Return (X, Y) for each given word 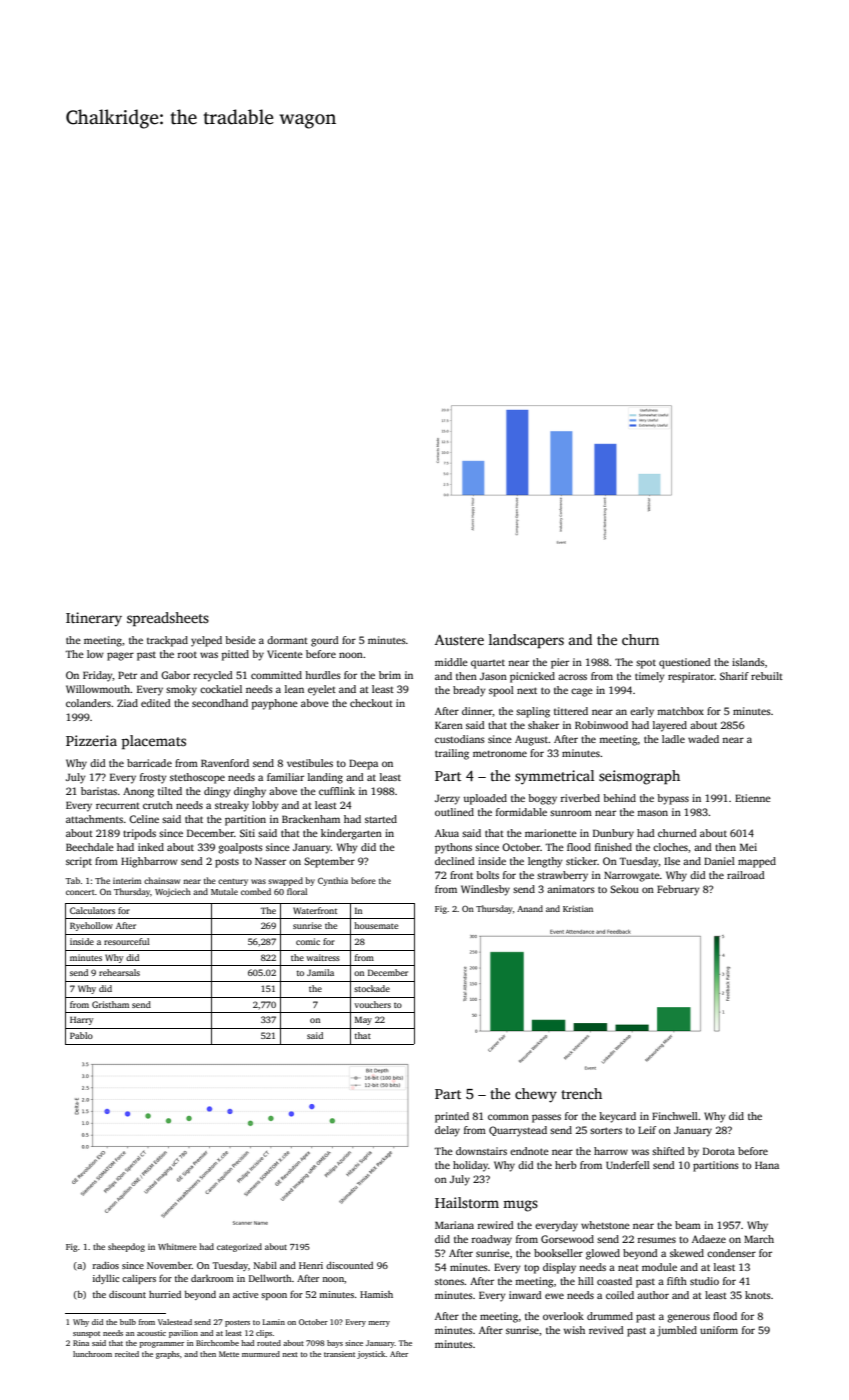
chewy (536, 1095)
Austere (459, 640)
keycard (617, 1117)
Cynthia (333, 881)
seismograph (639, 777)
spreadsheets (168, 619)
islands (748, 662)
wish (574, 1330)
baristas (99, 791)
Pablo (81, 1035)
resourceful (127, 941)
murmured (261, 1354)
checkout (371, 703)
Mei (748, 847)
